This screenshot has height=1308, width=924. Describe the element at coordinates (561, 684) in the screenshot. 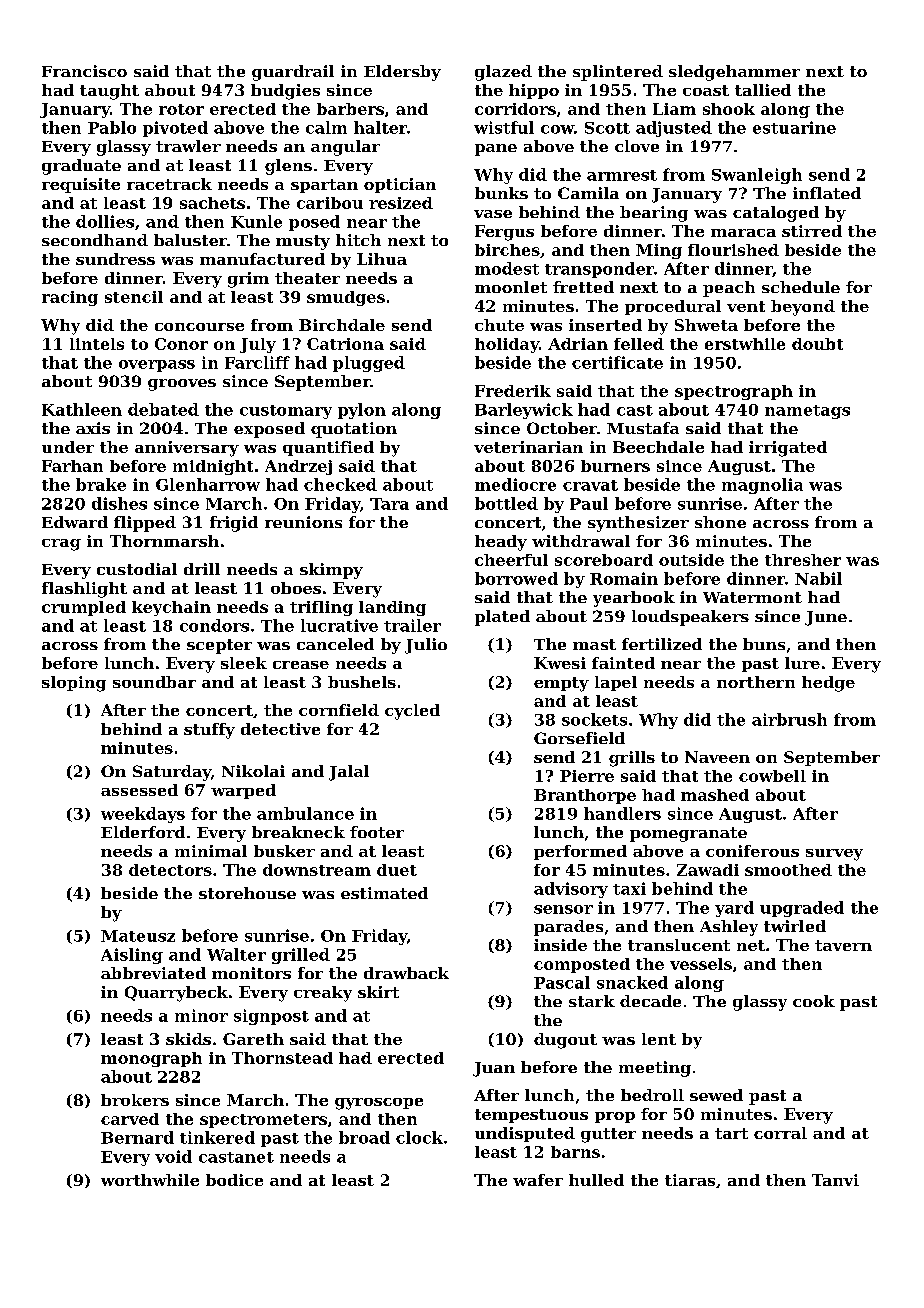

I see `empty` at that location.
